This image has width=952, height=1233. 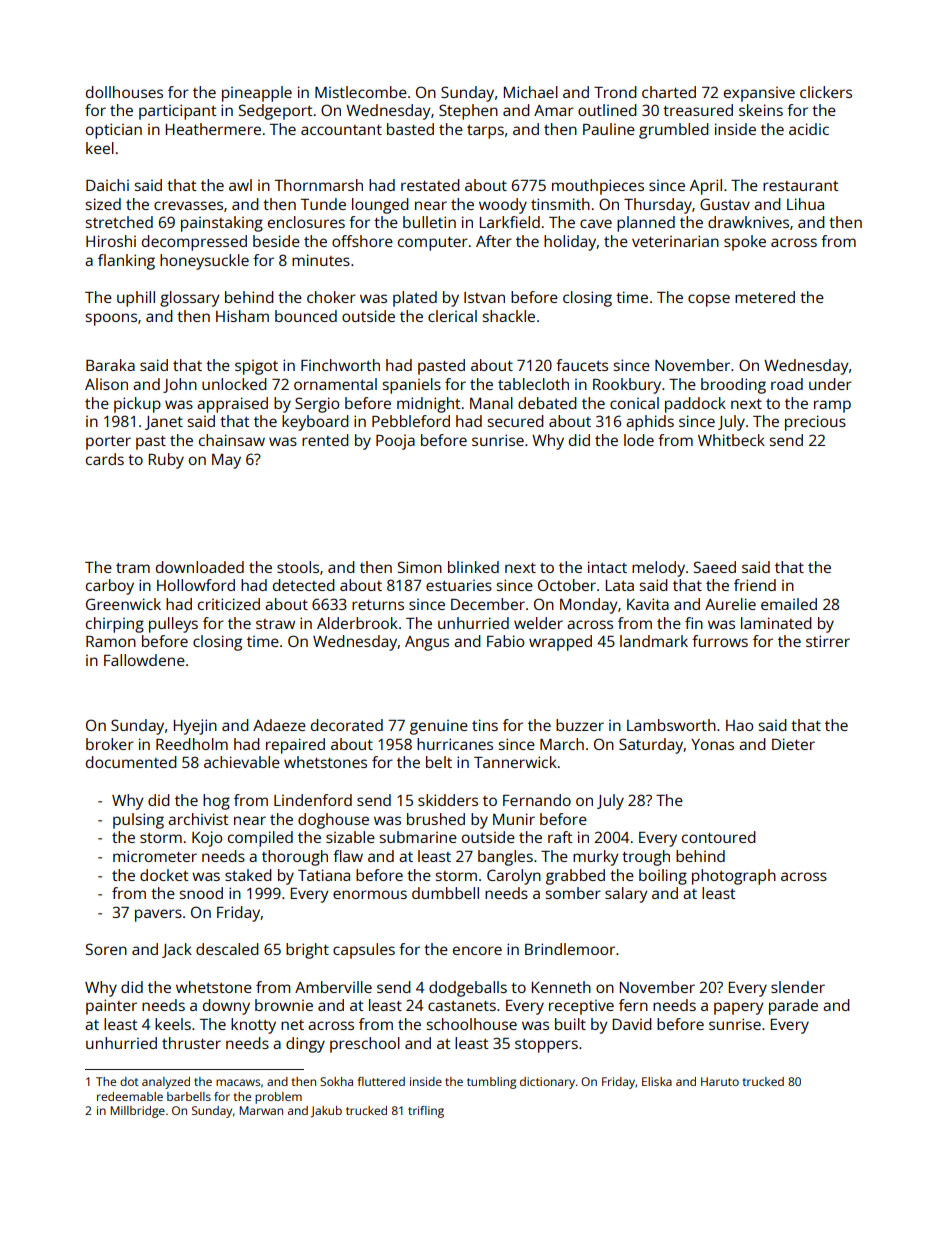 What do you see at coordinates (110, 744) in the image?
I see `broker` at bounding box center [110, 744].
